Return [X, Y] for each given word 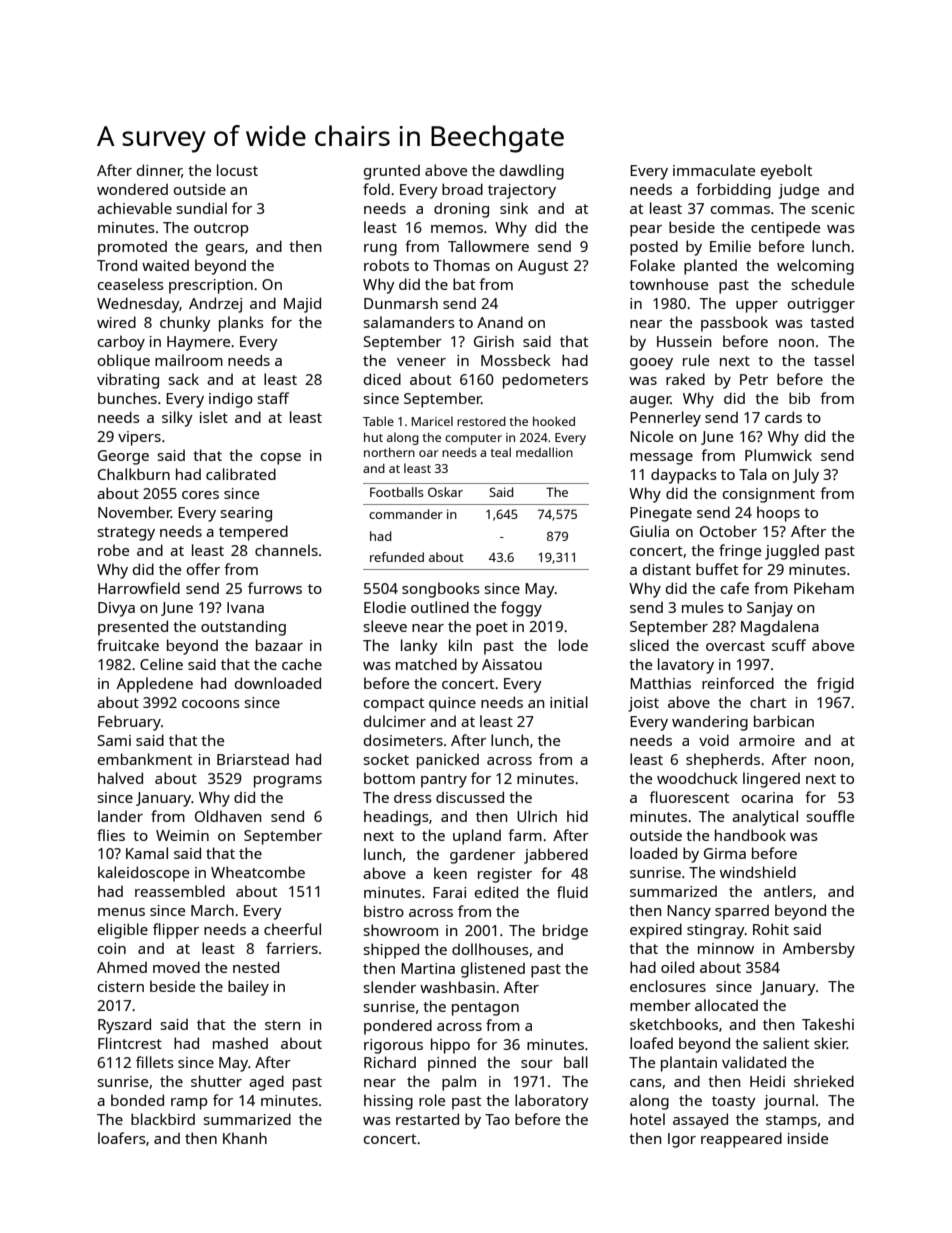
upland [477, 837]
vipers [139, 438]
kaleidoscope [143, 874]
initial [569, 702]
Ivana [245, 607]
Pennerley [665, 419]
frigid [835, 685]
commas [740, 210]
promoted [132, 248]
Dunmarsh [401, 303]
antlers [788, 891]
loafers [122, 1138]
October [728, 531]
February [129, 723]
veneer [421, 362]
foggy [521, 609]
